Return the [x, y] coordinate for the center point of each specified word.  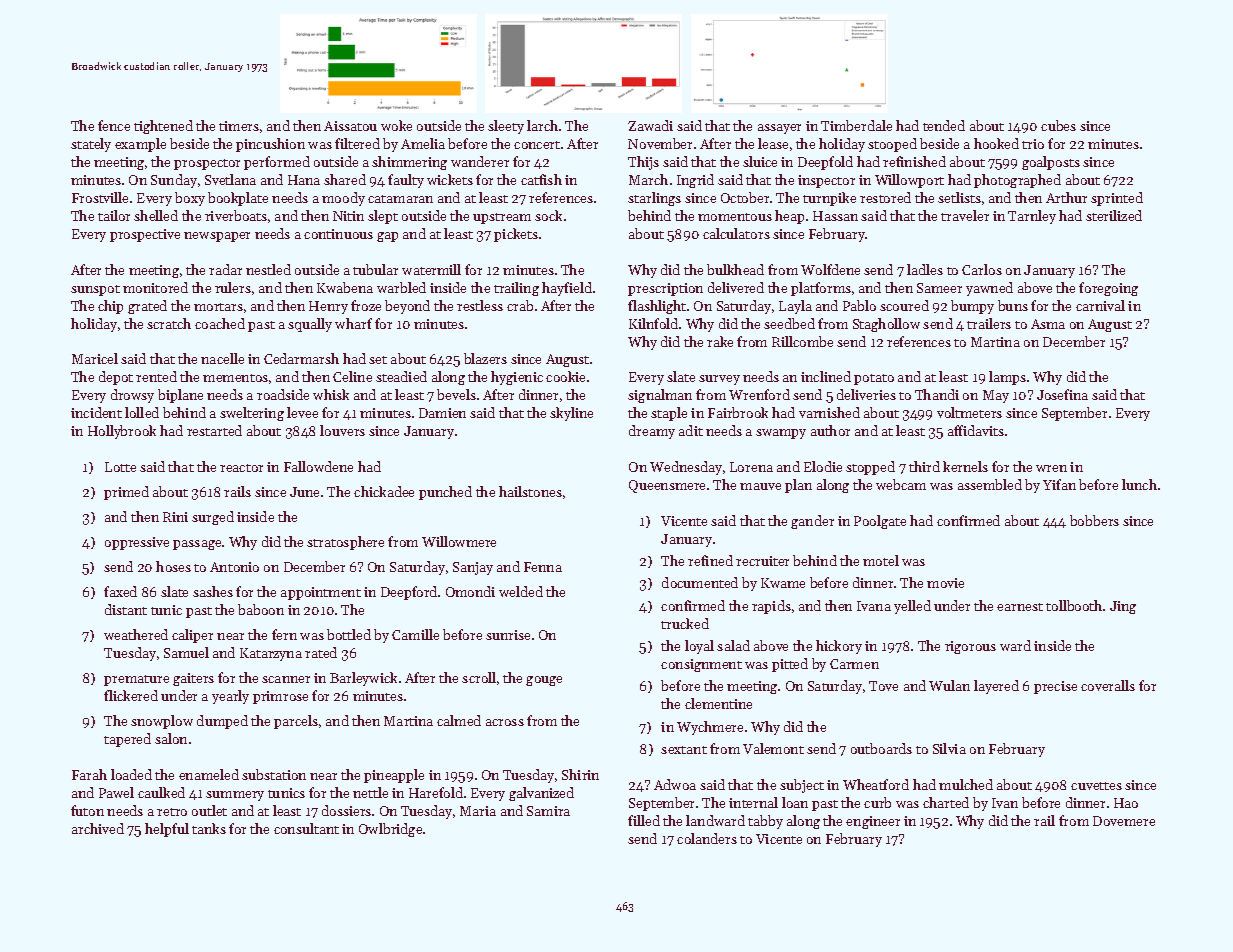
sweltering [252, 414]
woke [396, 125]
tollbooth [1074, 605]
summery [235, 796]
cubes [1058, 125]
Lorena [751, 467]
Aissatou [350, 126]
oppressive [137, 543]
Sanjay [473, 568]
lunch [1139, 484]
